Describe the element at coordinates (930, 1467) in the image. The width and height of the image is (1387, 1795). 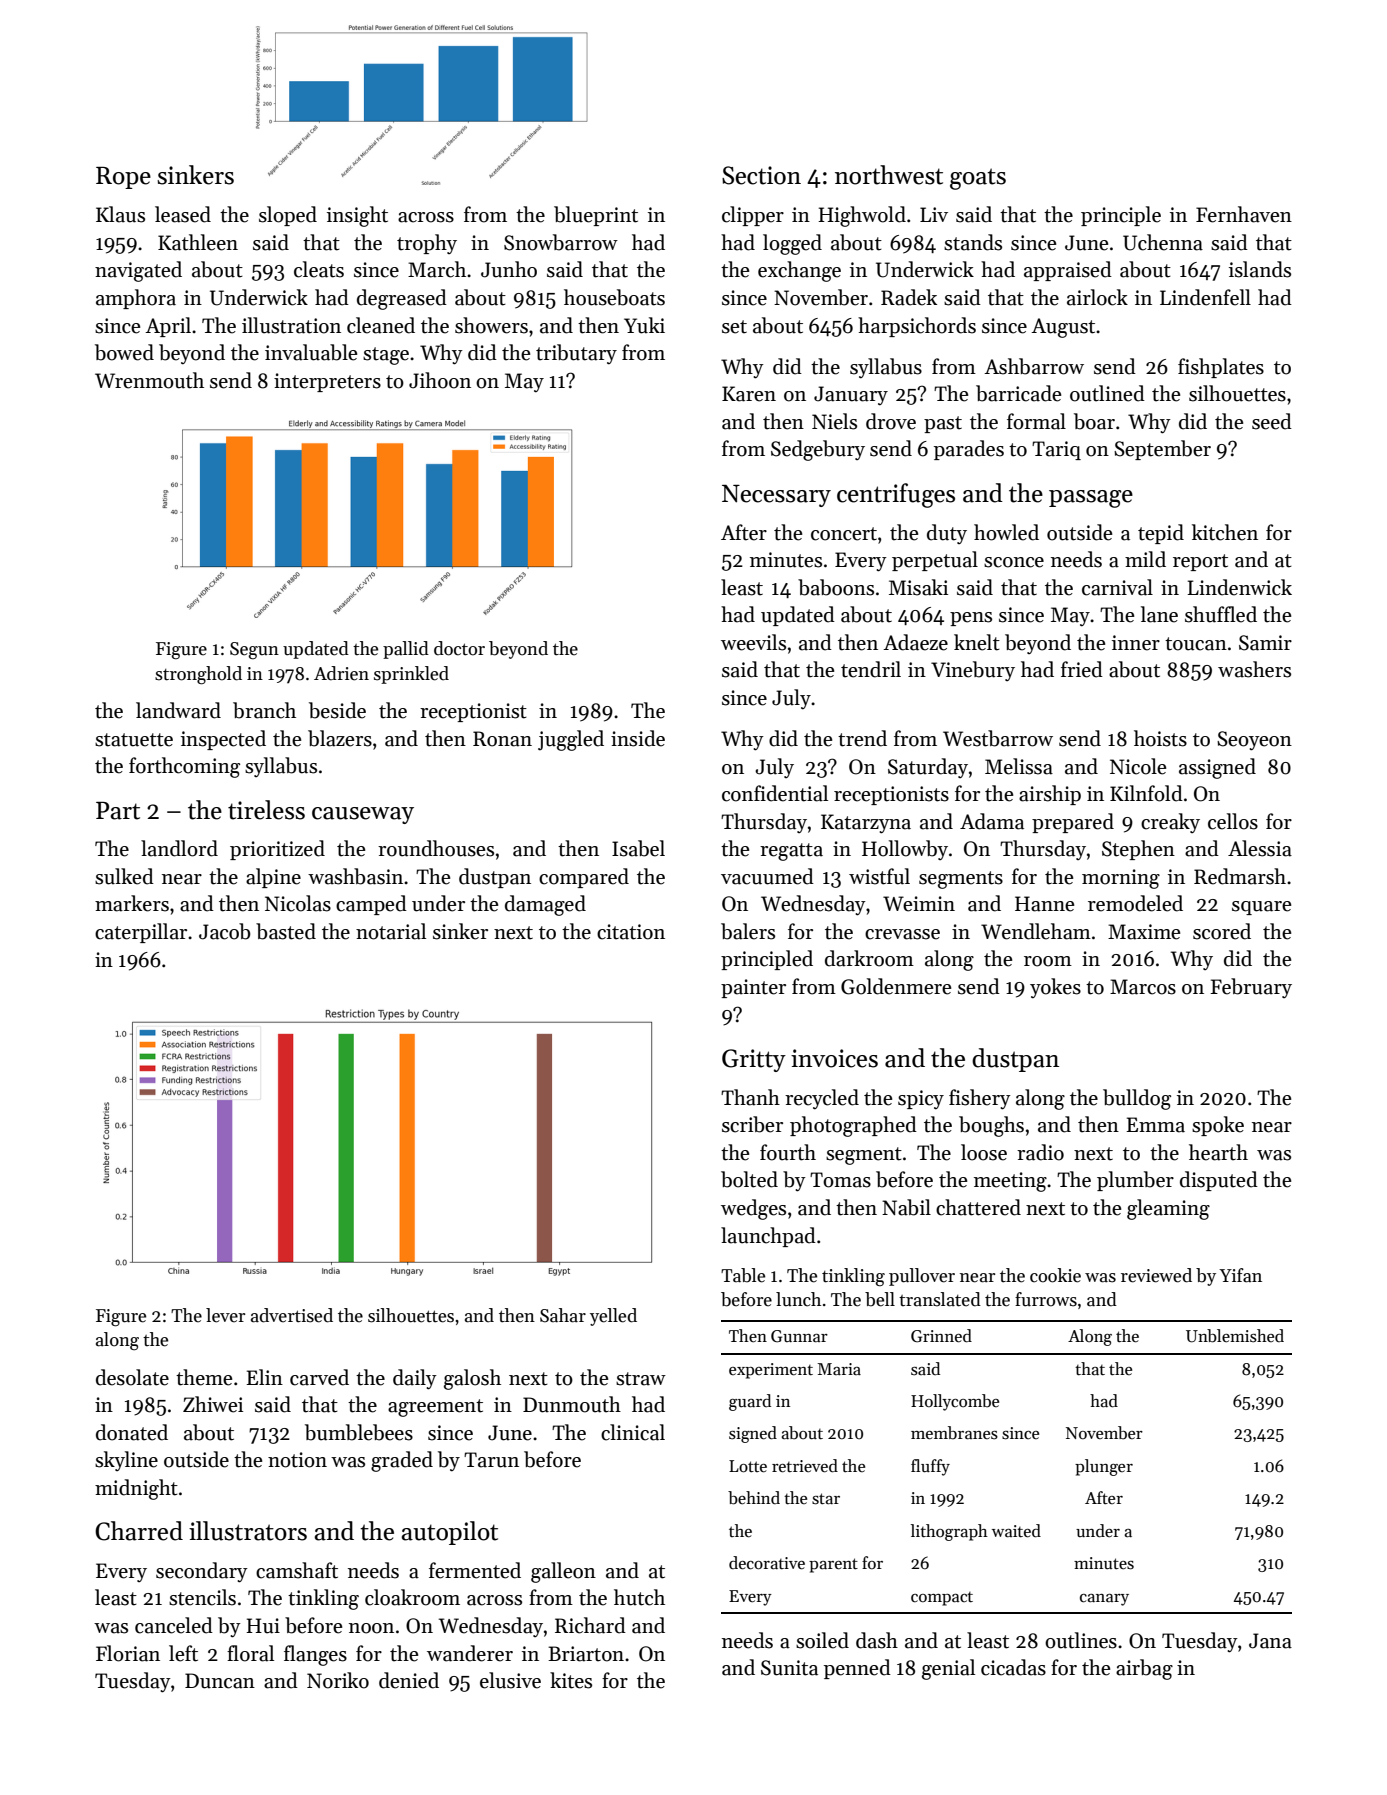
I see `fluffy` at that location.
